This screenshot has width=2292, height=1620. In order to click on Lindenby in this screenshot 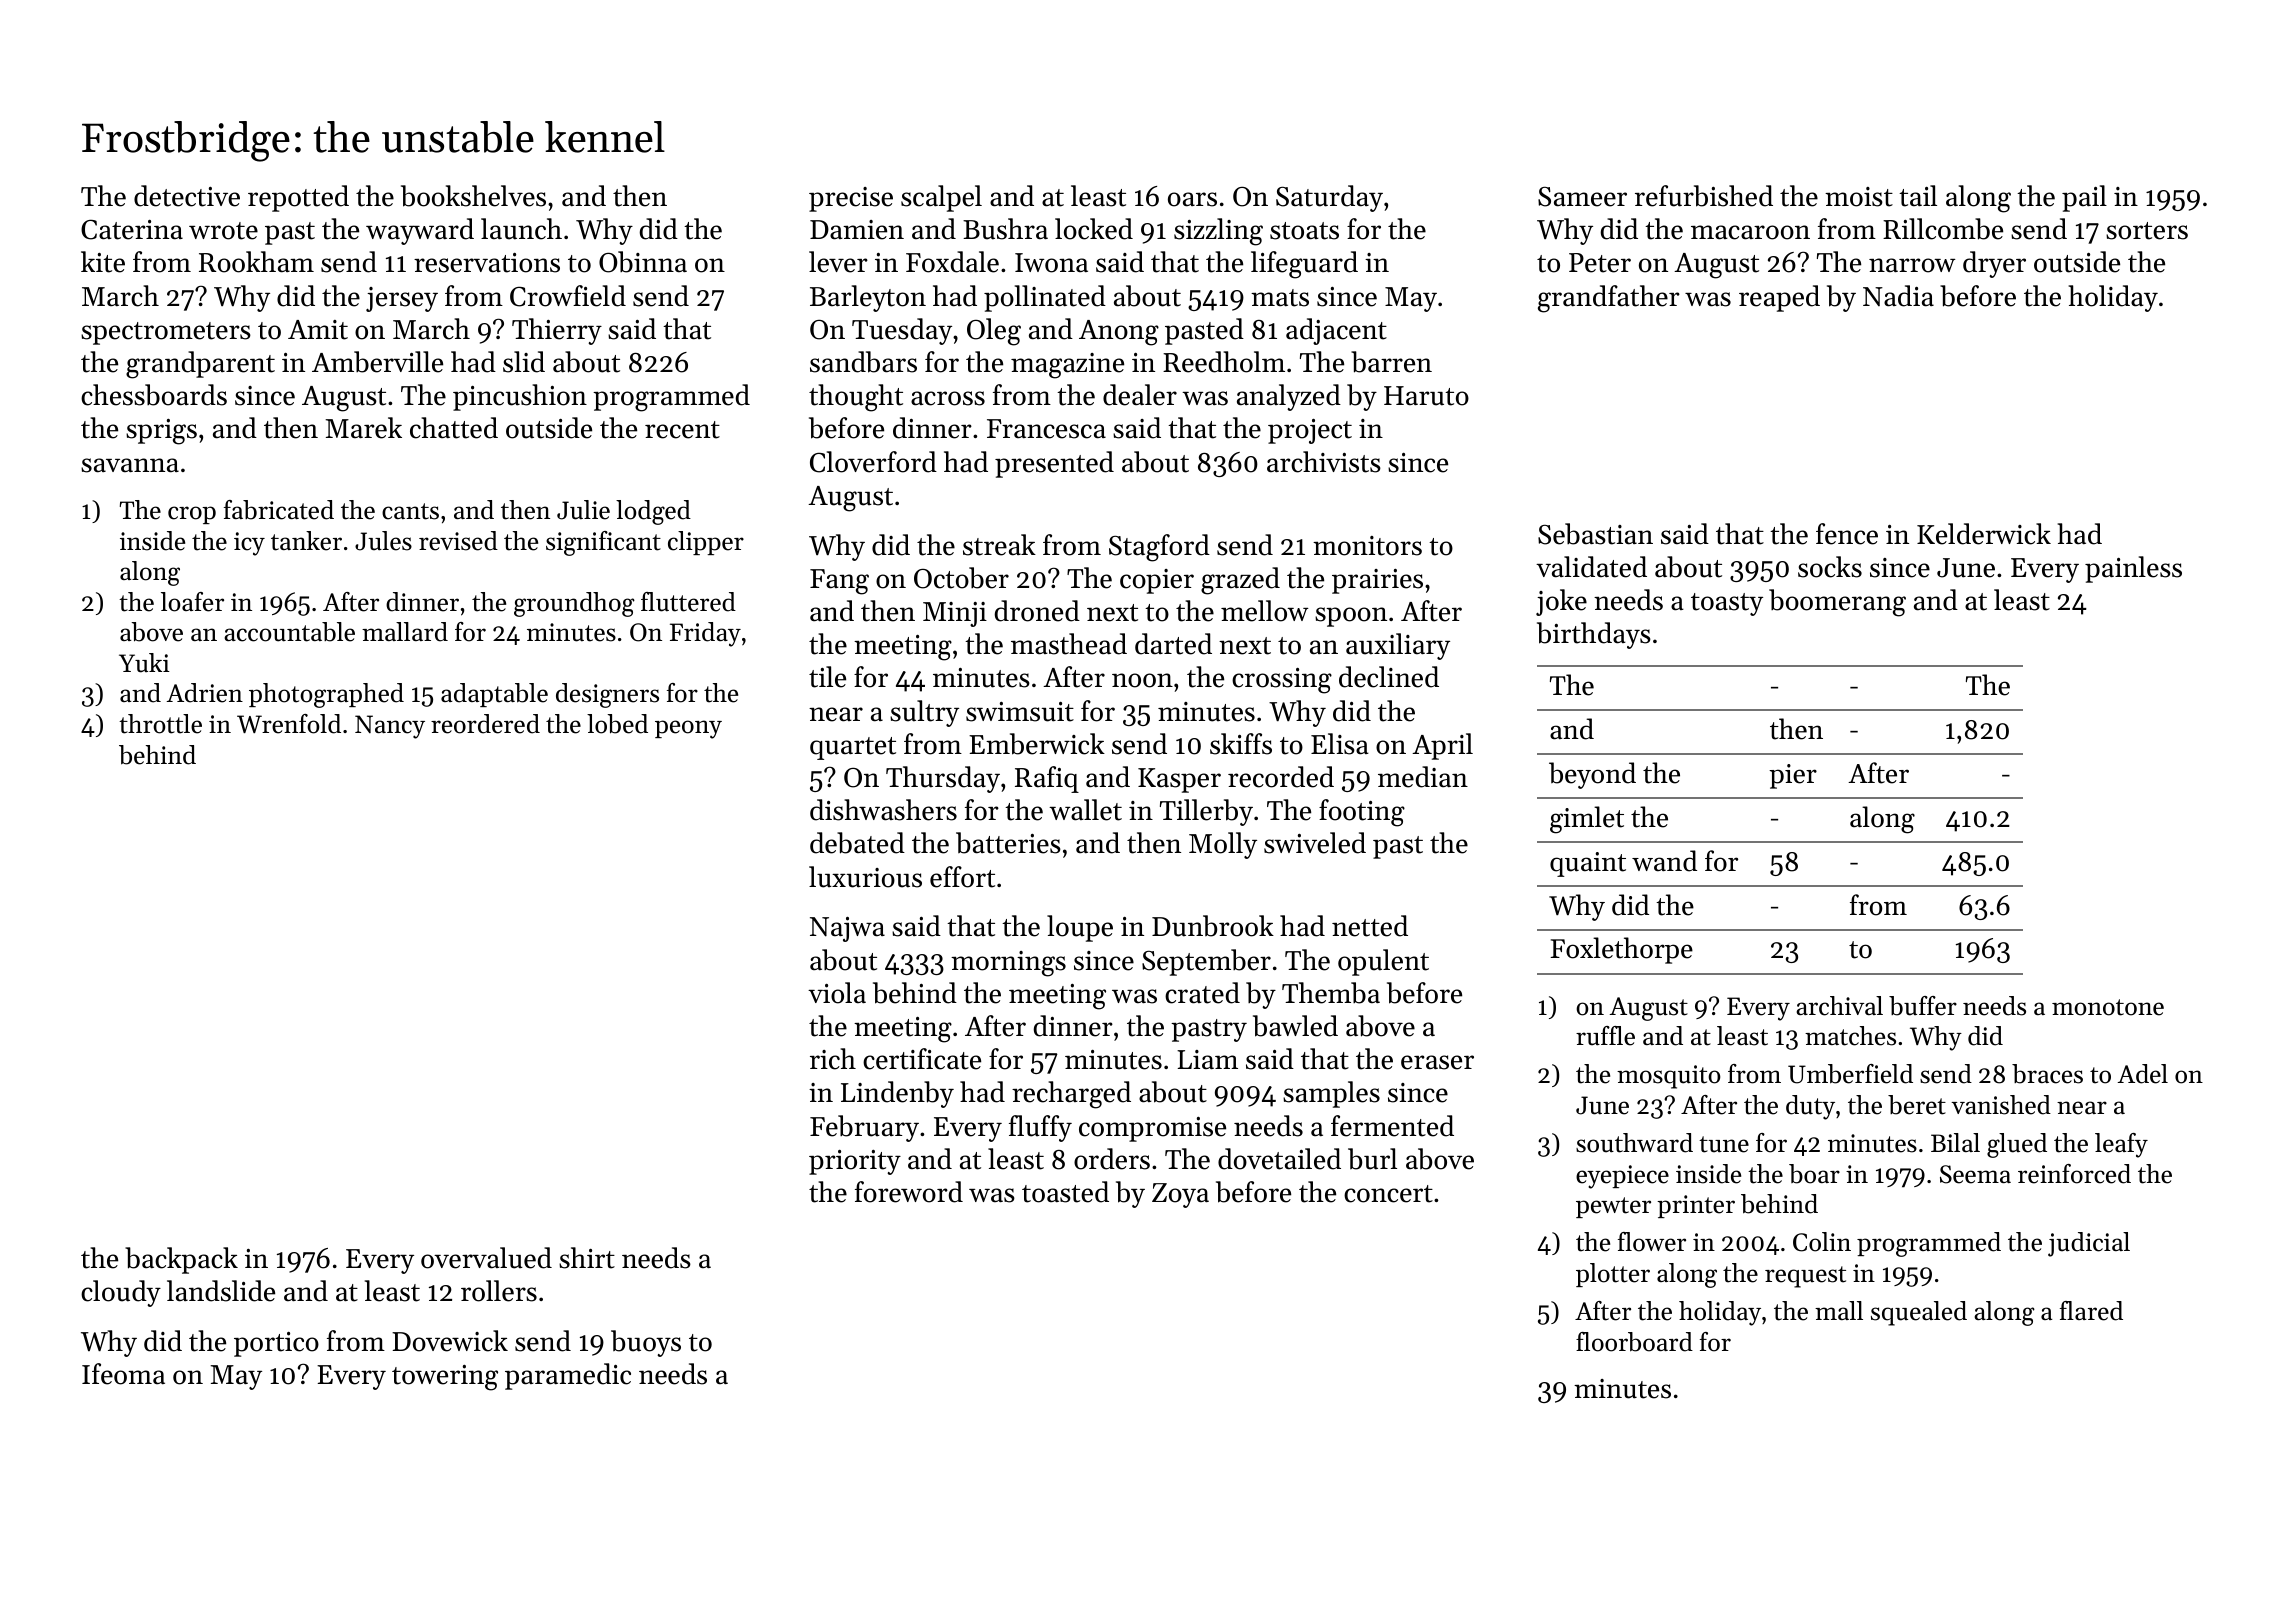, I will do `click(897, 1094)`.
